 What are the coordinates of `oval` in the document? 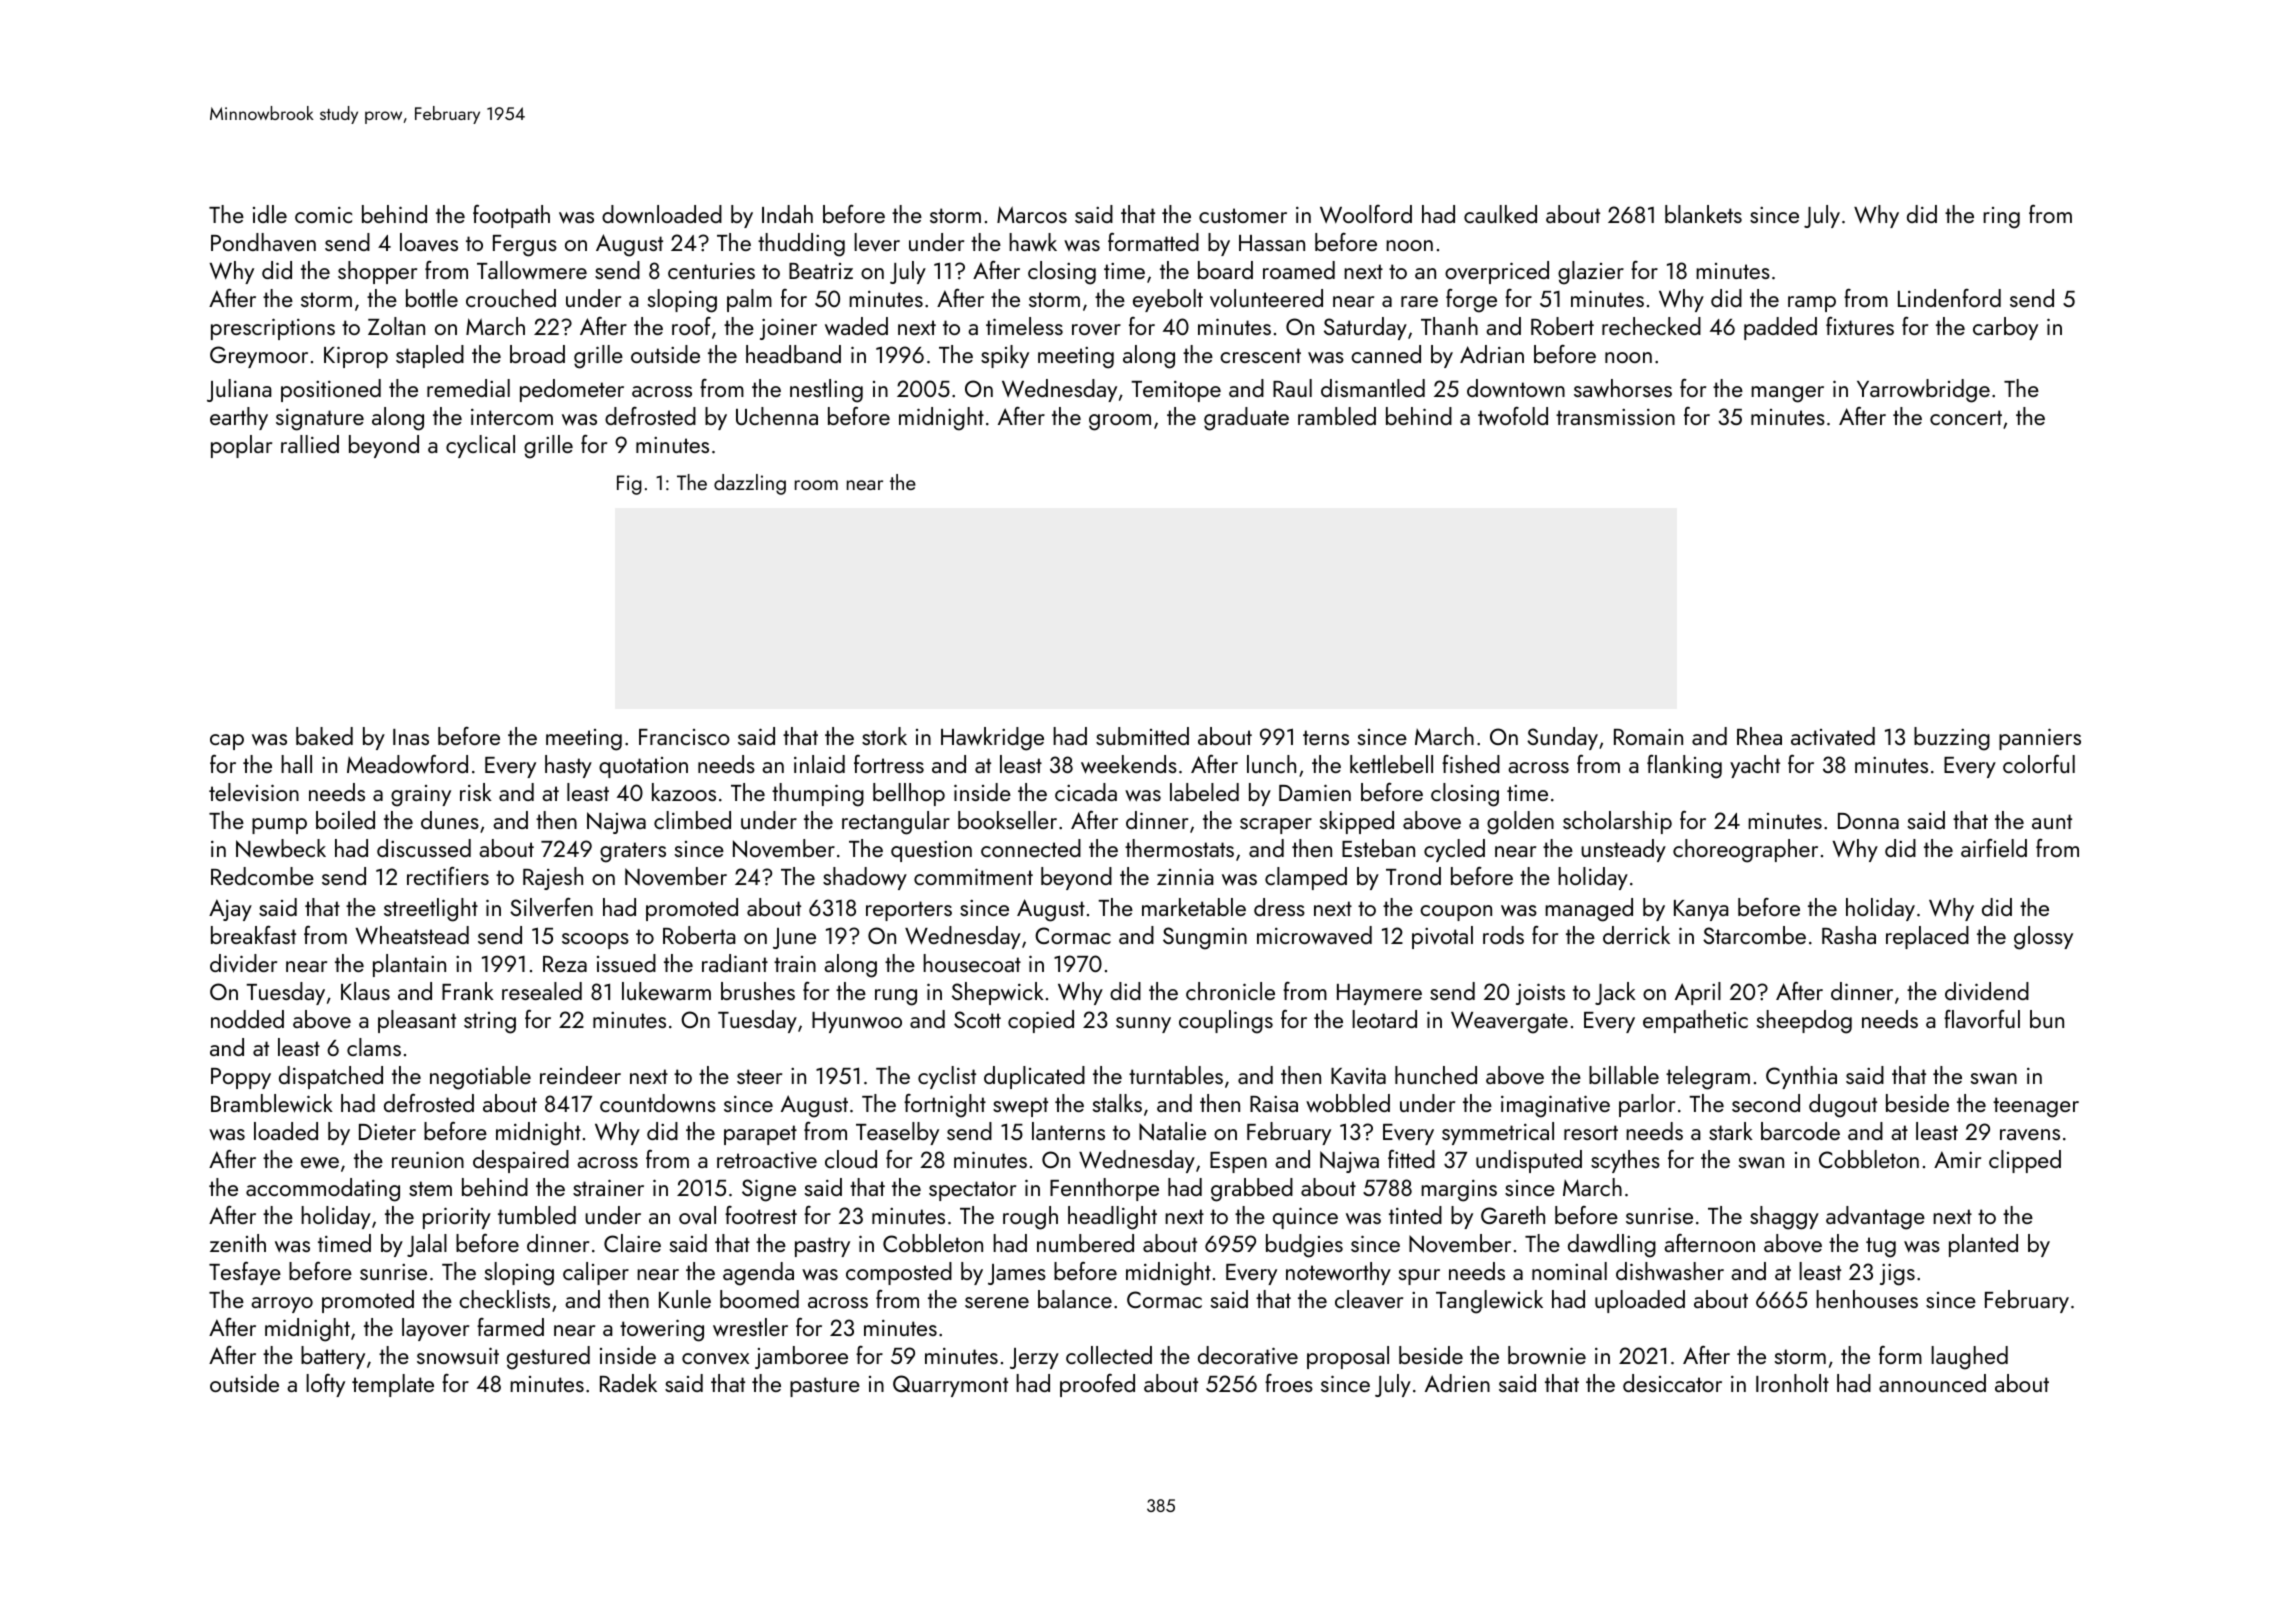 It's located at (697, 1215).
